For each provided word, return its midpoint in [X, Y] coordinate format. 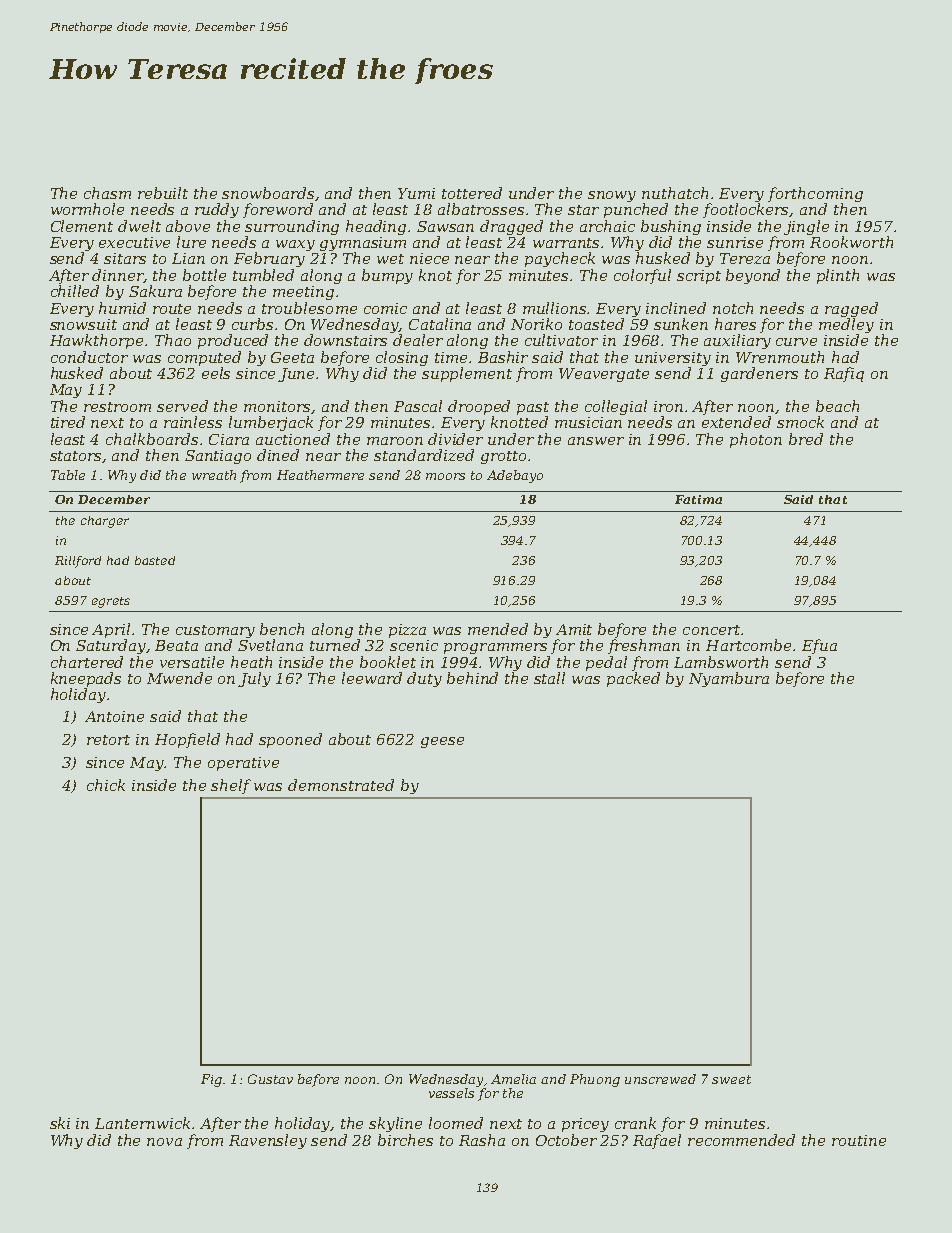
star [583, 210]
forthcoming [815, 194]
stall [549, 678]
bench [282, 629]
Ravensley [268, 1141]
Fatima [698, 499]
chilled [75, 291]
